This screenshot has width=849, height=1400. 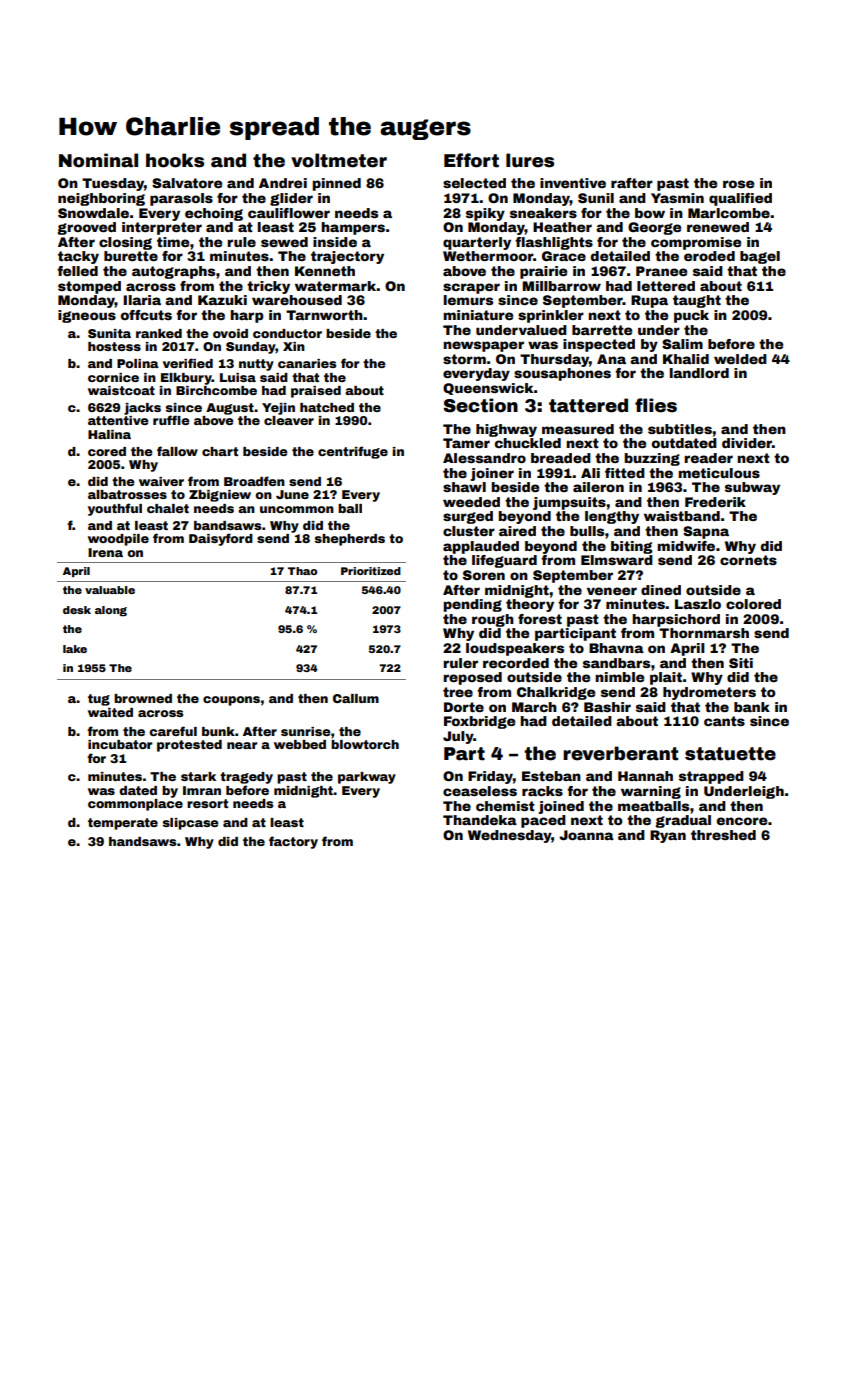 What do you see at coordinates (289, 213) in the screenshot?
I see `cauliflower` at bounding box center [289, 213].
